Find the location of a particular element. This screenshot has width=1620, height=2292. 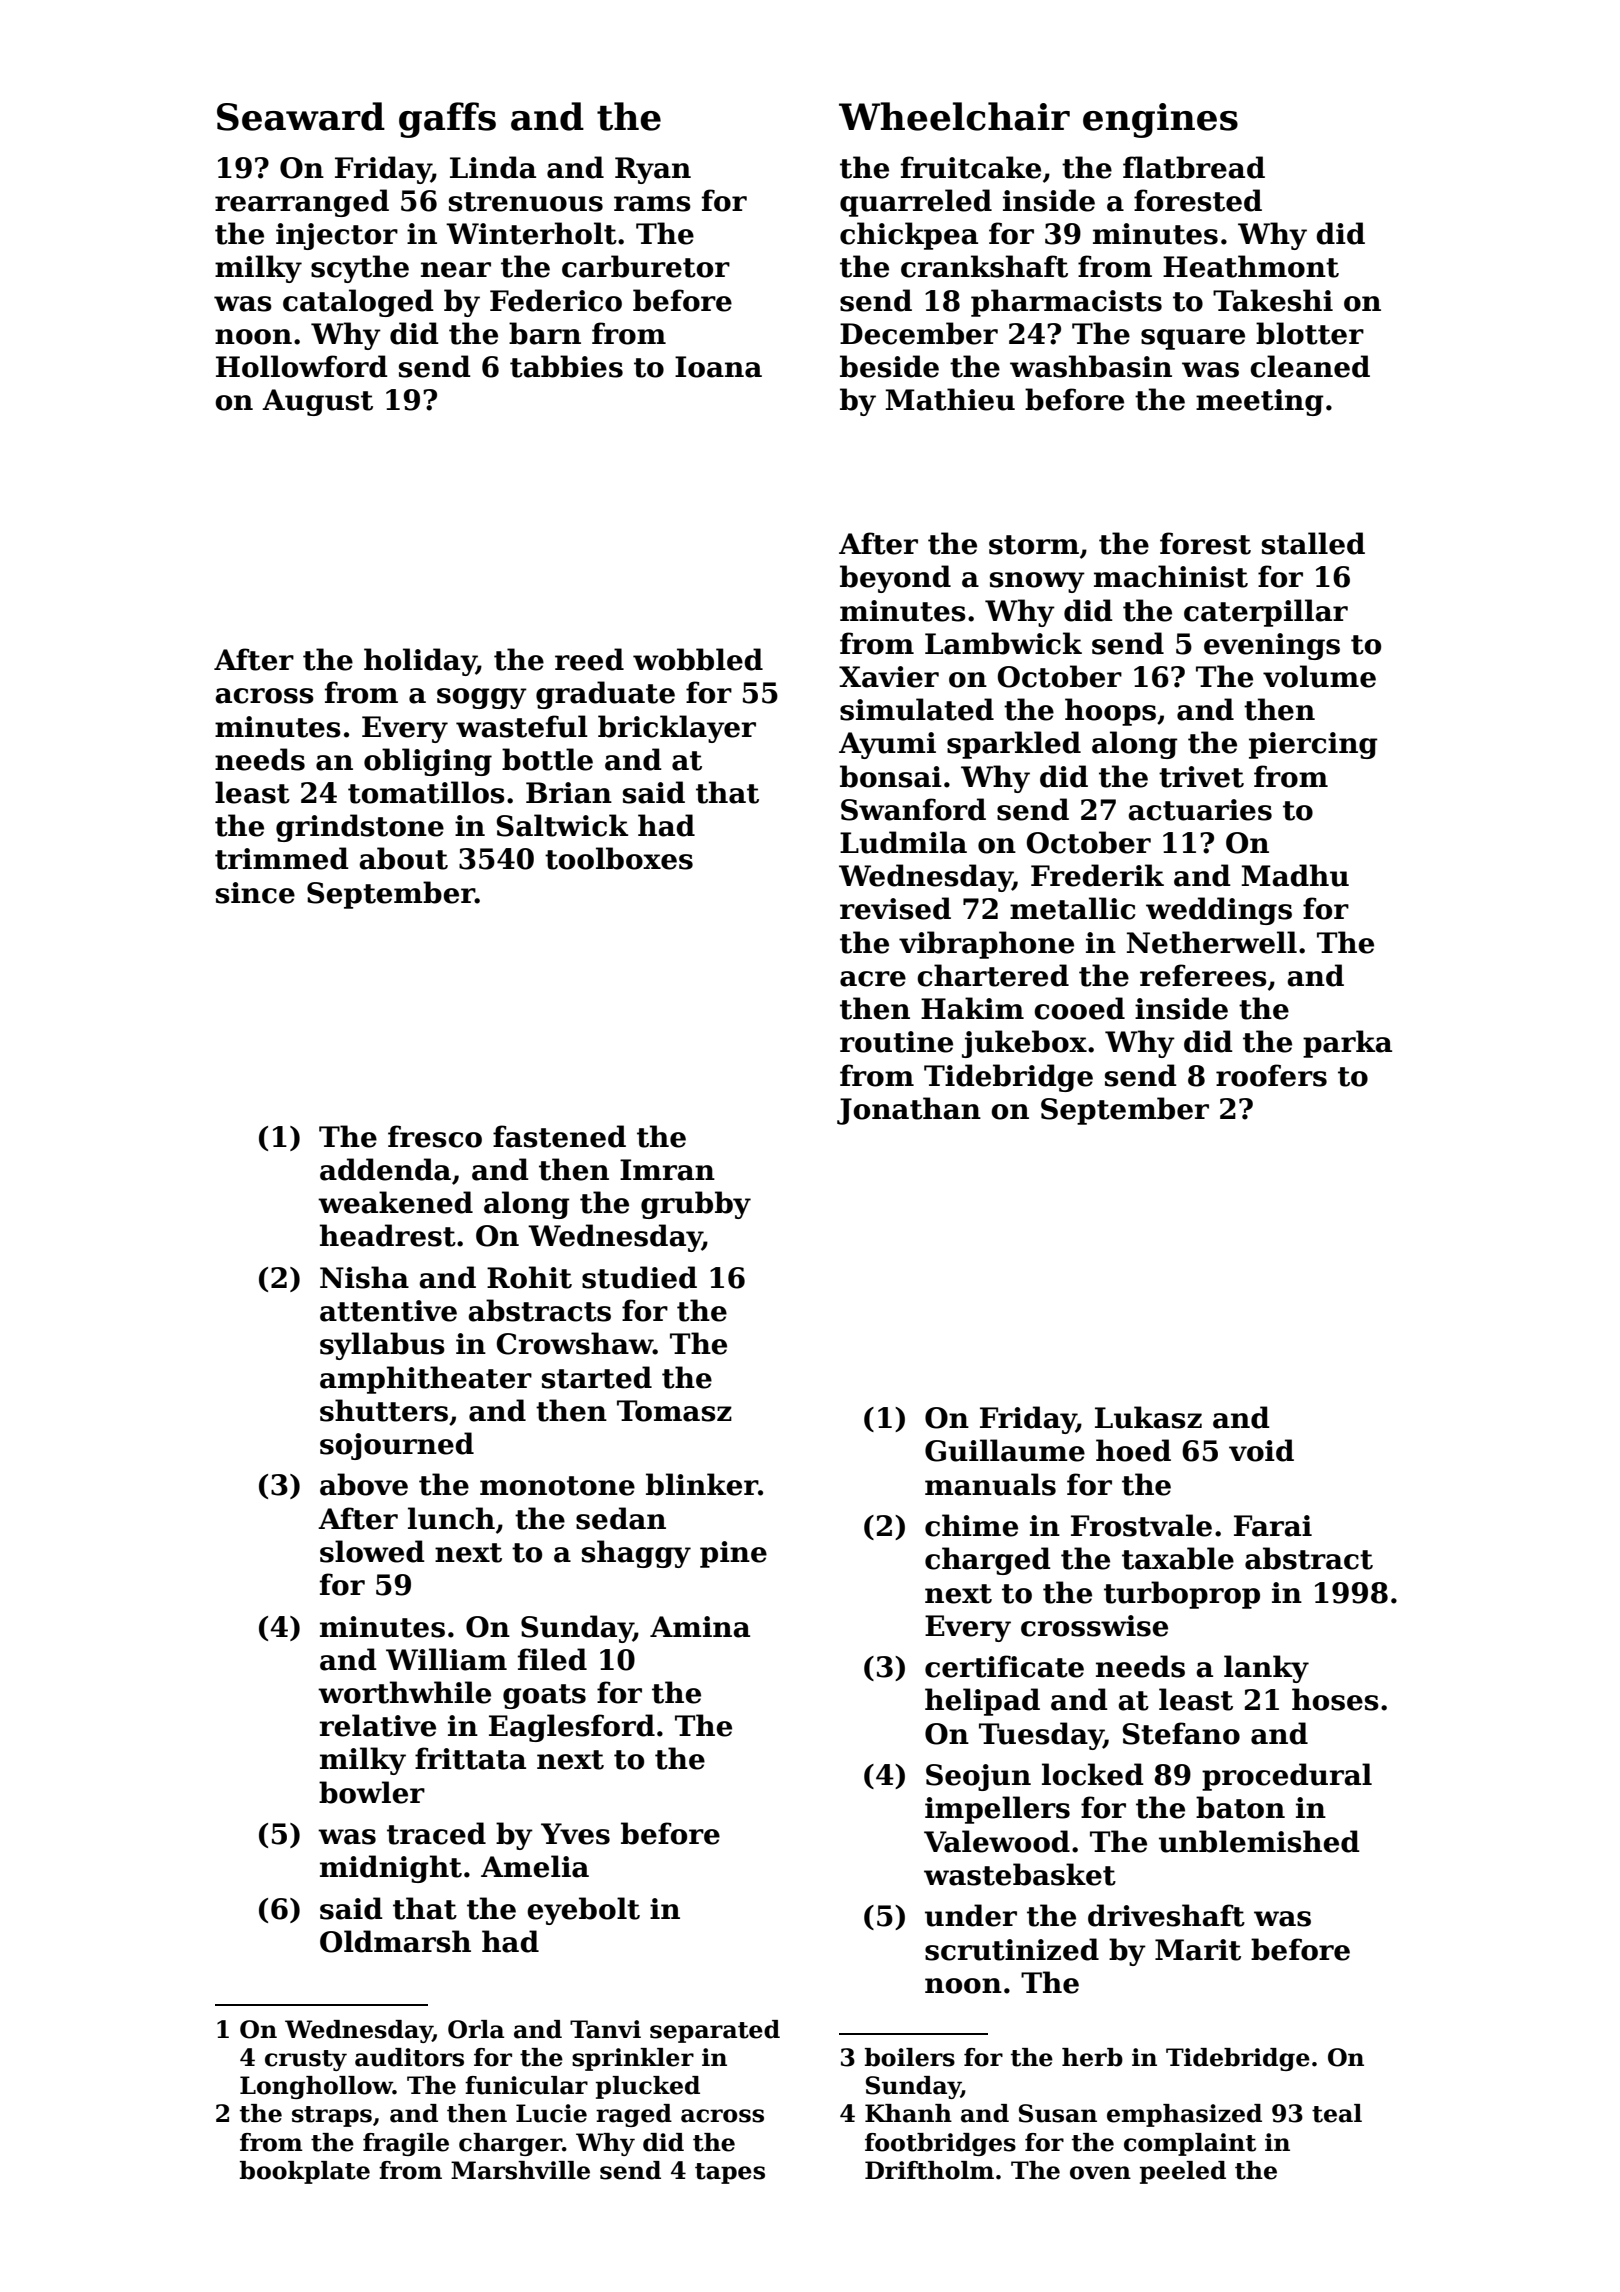

Ayumi is located at coordinates (887, 745).
